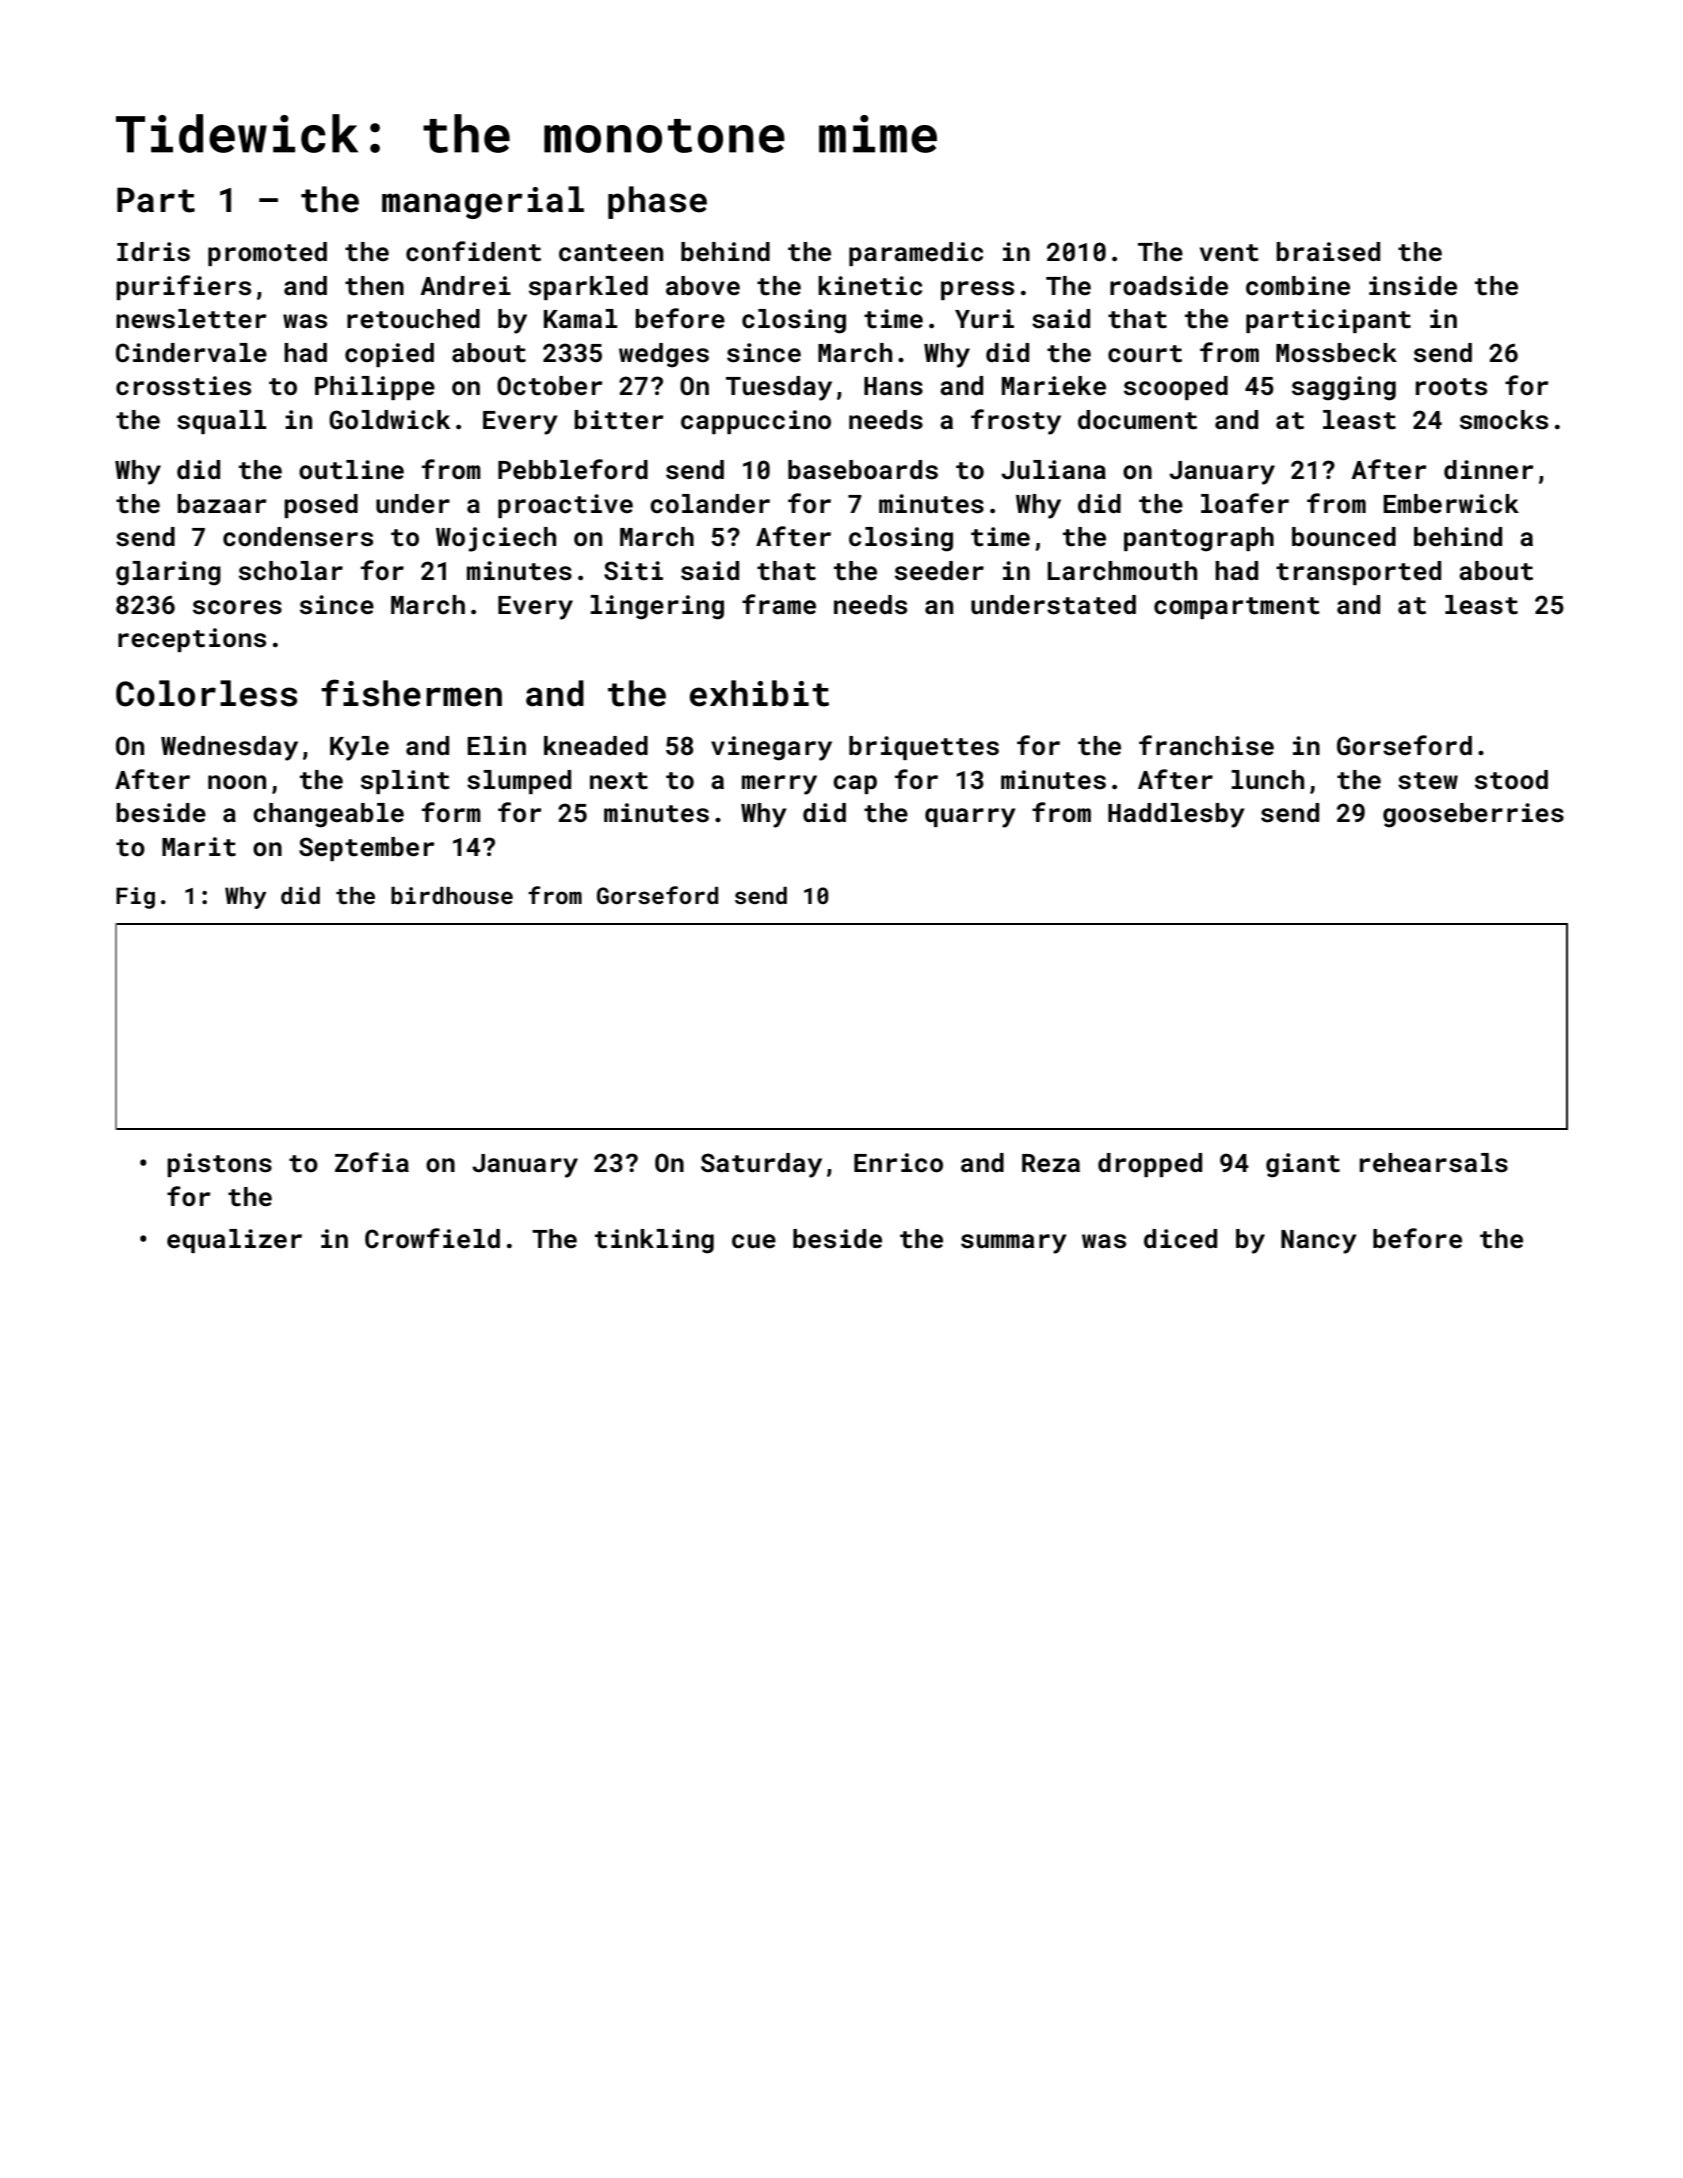 This screenshot has width=1683, height=2178. What do you see at coordinates (664, 355) in the screenshot?
I see `wedges` at bounding box center [664, 355].
